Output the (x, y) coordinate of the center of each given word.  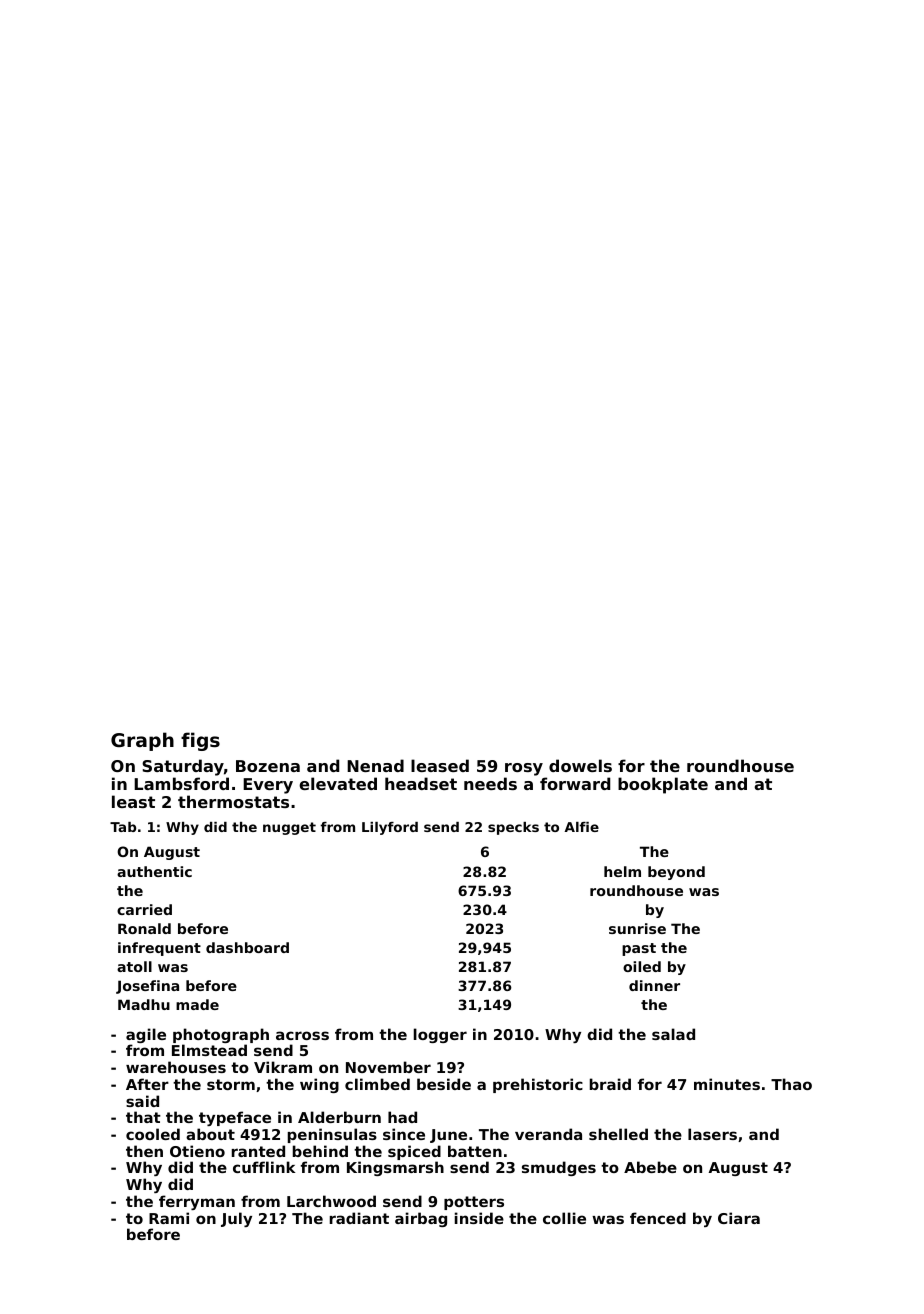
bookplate (663, 785)
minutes (727, 1084)
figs (200, 741)
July (236, 1219)
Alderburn (339, 1117)
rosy (524, 769)
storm (231, 1084)
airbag (421, 1219)
